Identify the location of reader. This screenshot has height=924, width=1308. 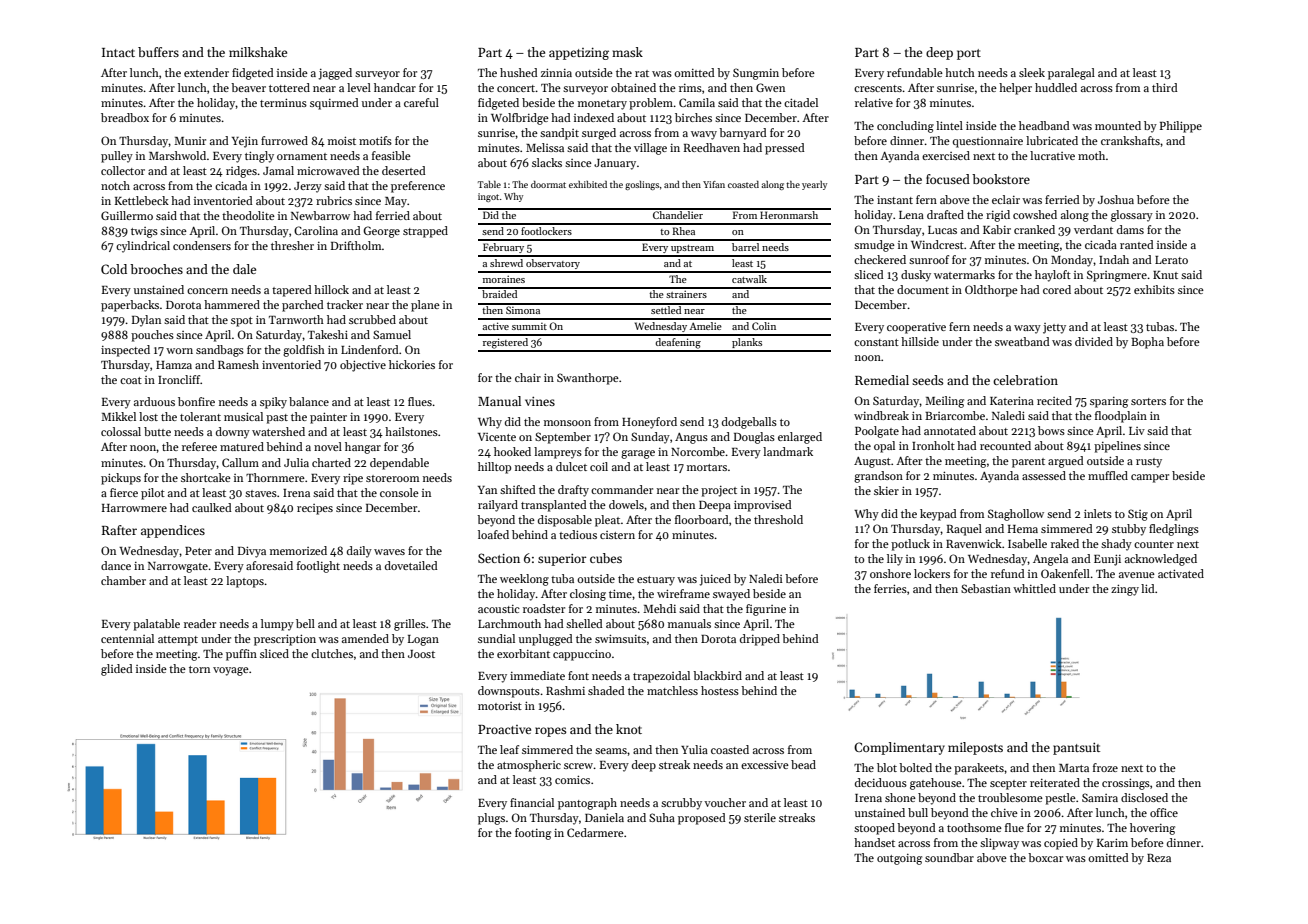
(200, 623).
